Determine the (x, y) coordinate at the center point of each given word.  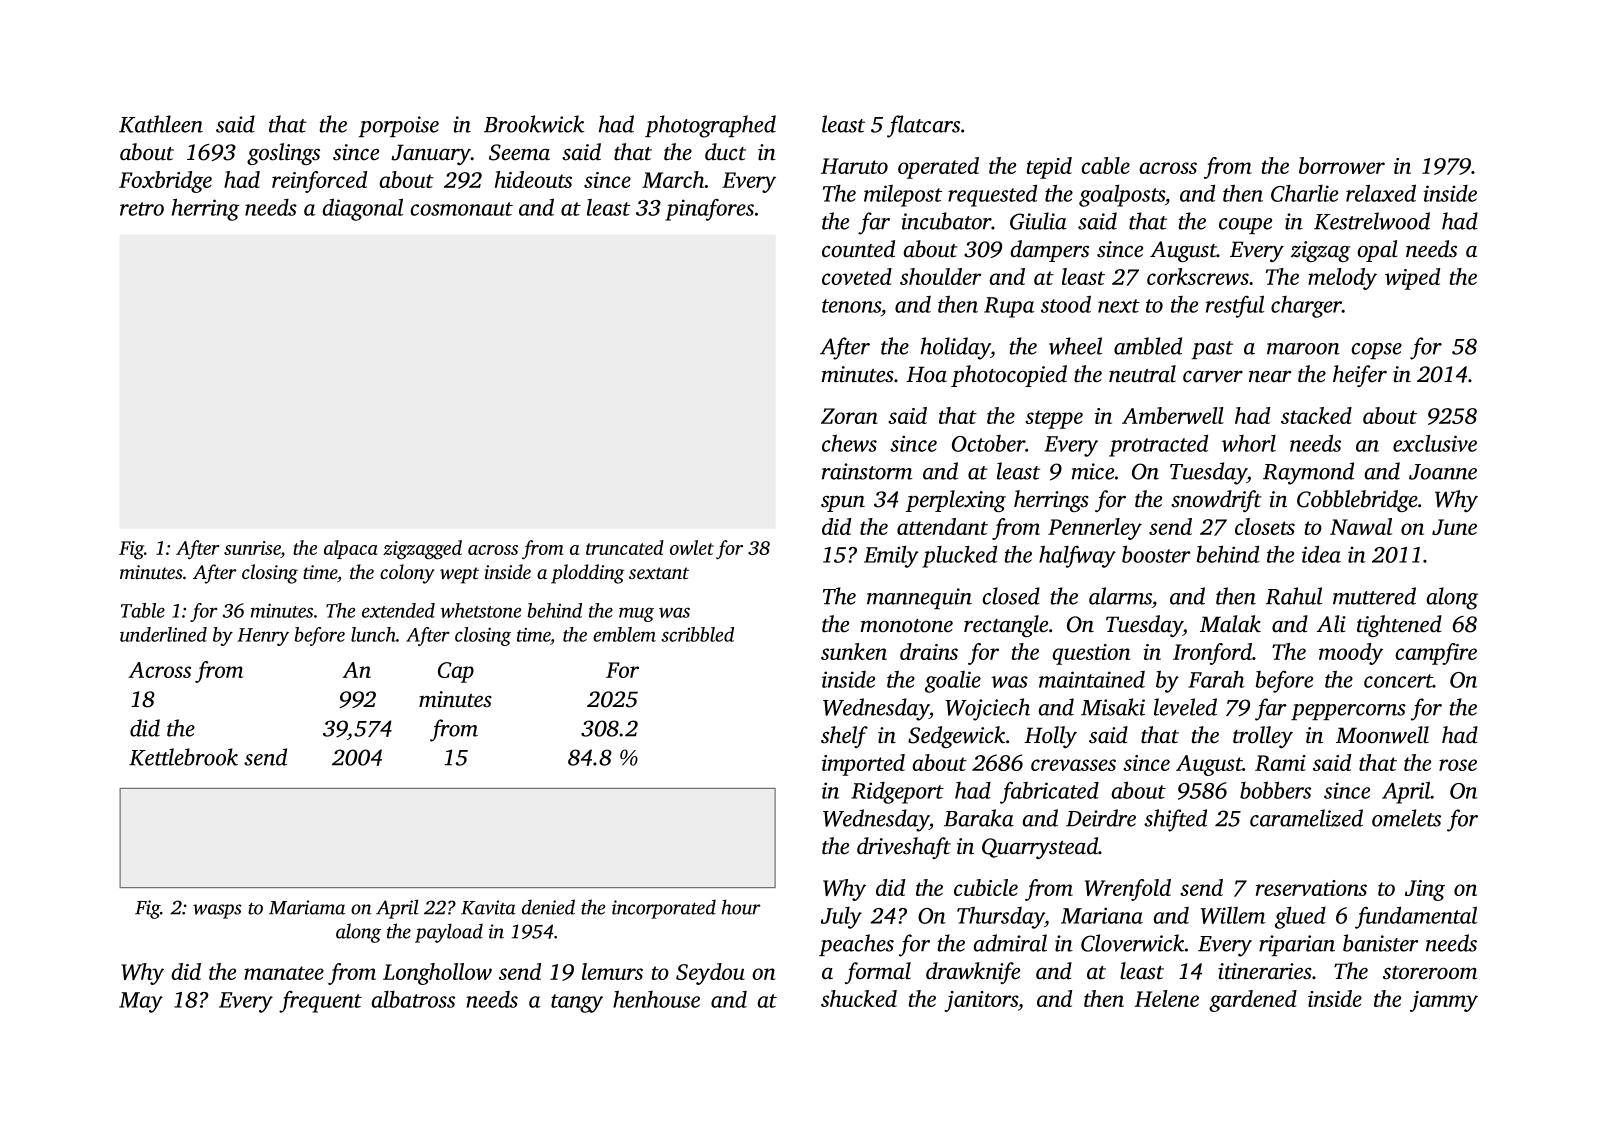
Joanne (1443, 472)
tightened (1399, 626)
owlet (692, 547)
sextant (659, 573)
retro (142, 209)
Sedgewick (956, 737)
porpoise (398, 126)
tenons (851, 306)
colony (407, 574)
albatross (413, 999)
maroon (1303, 349)
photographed (710, 126)
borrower (1342, 165)
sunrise (252, 549)
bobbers (1275, 790)
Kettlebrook (183, 757)
